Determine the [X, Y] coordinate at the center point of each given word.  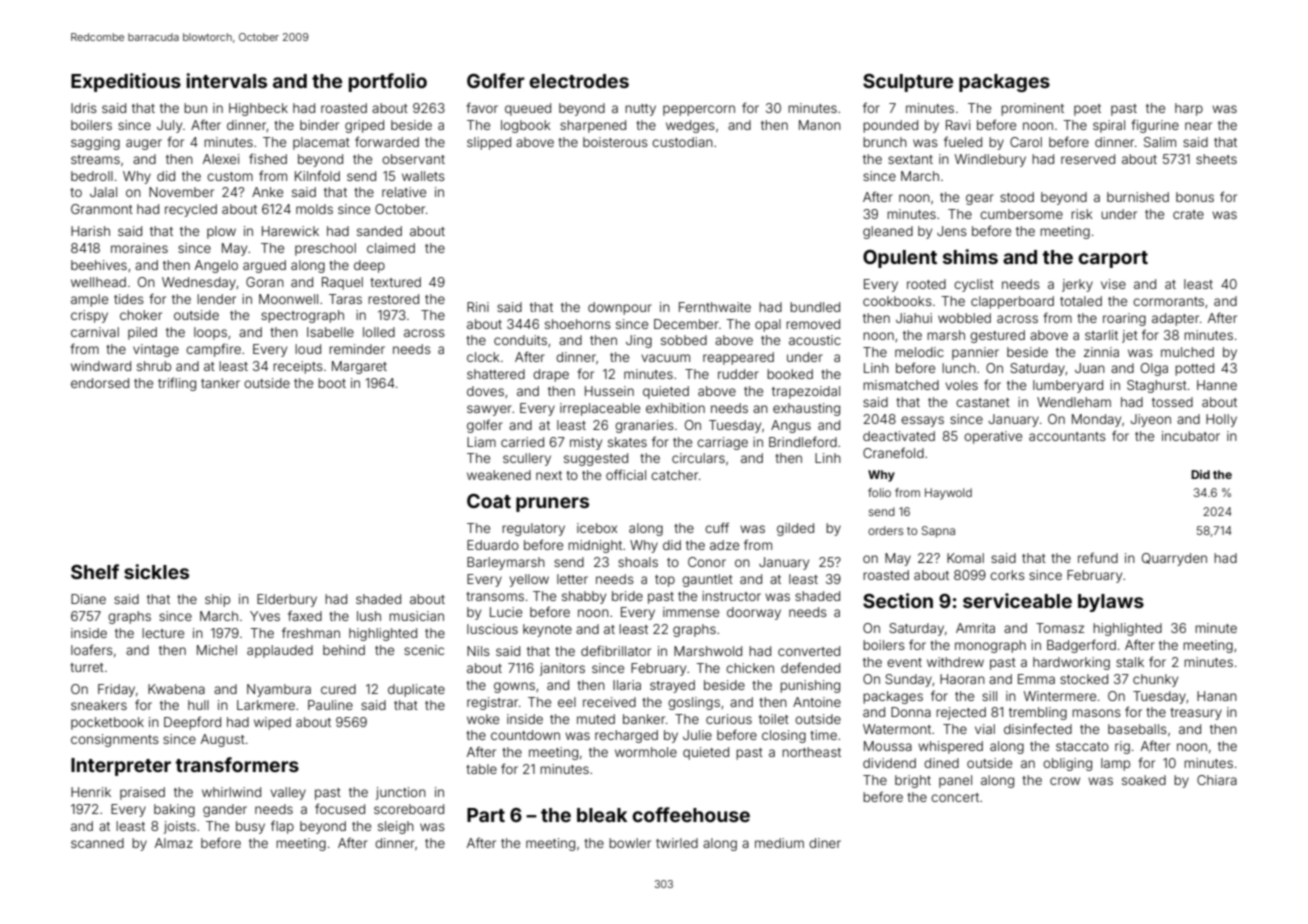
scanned [97, 843]
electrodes [579, 81]
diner [825, 843]
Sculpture [908, 83]
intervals [226, 80]
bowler [630, 843]
